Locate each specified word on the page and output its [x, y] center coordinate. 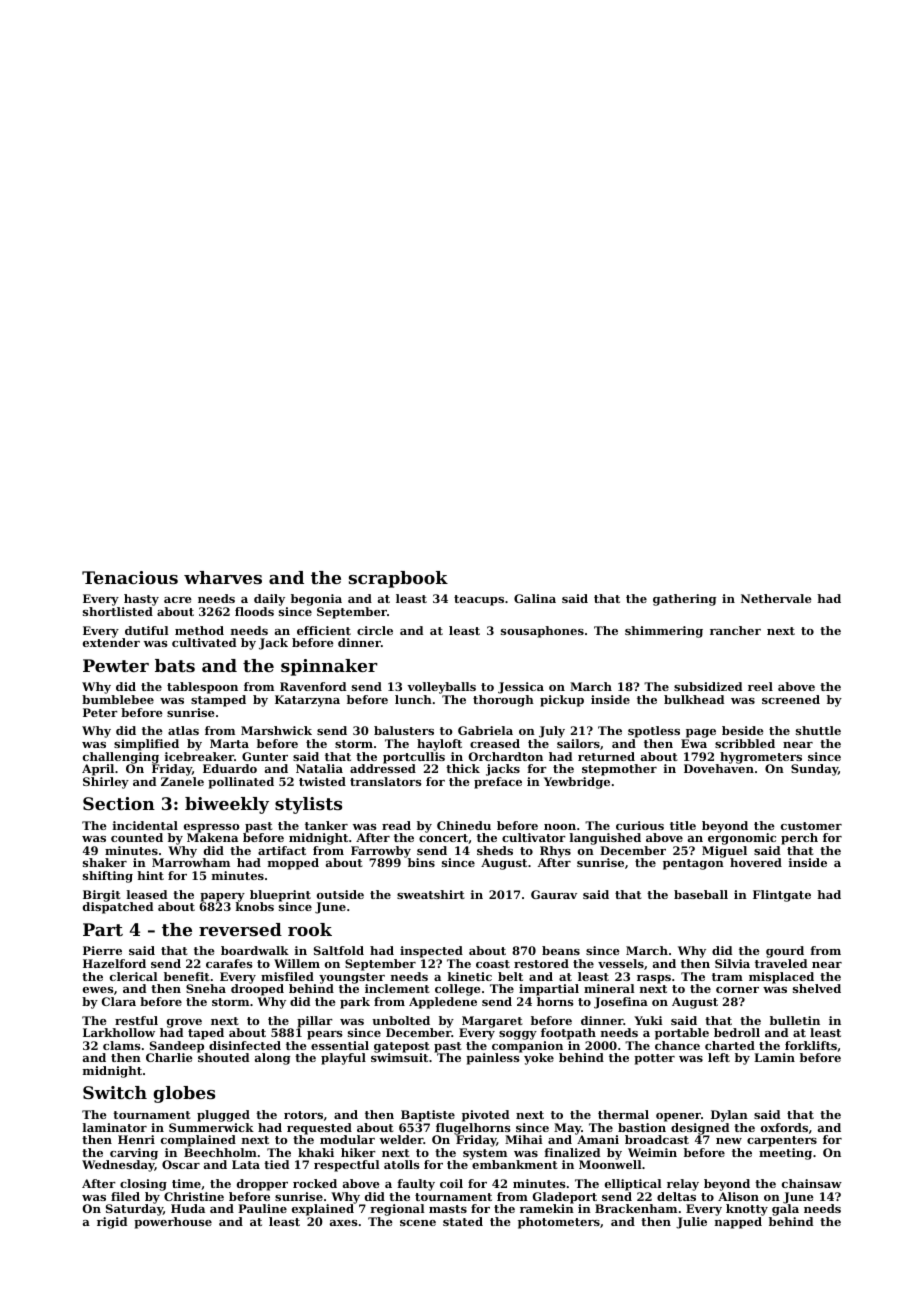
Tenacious [130, 577]
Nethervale [776, 598]
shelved [817, 988]
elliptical [633, 1185]
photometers [559, 1223]
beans [561, 950]
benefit [187, 976]
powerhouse [173, 1223]
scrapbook [398, 579]
